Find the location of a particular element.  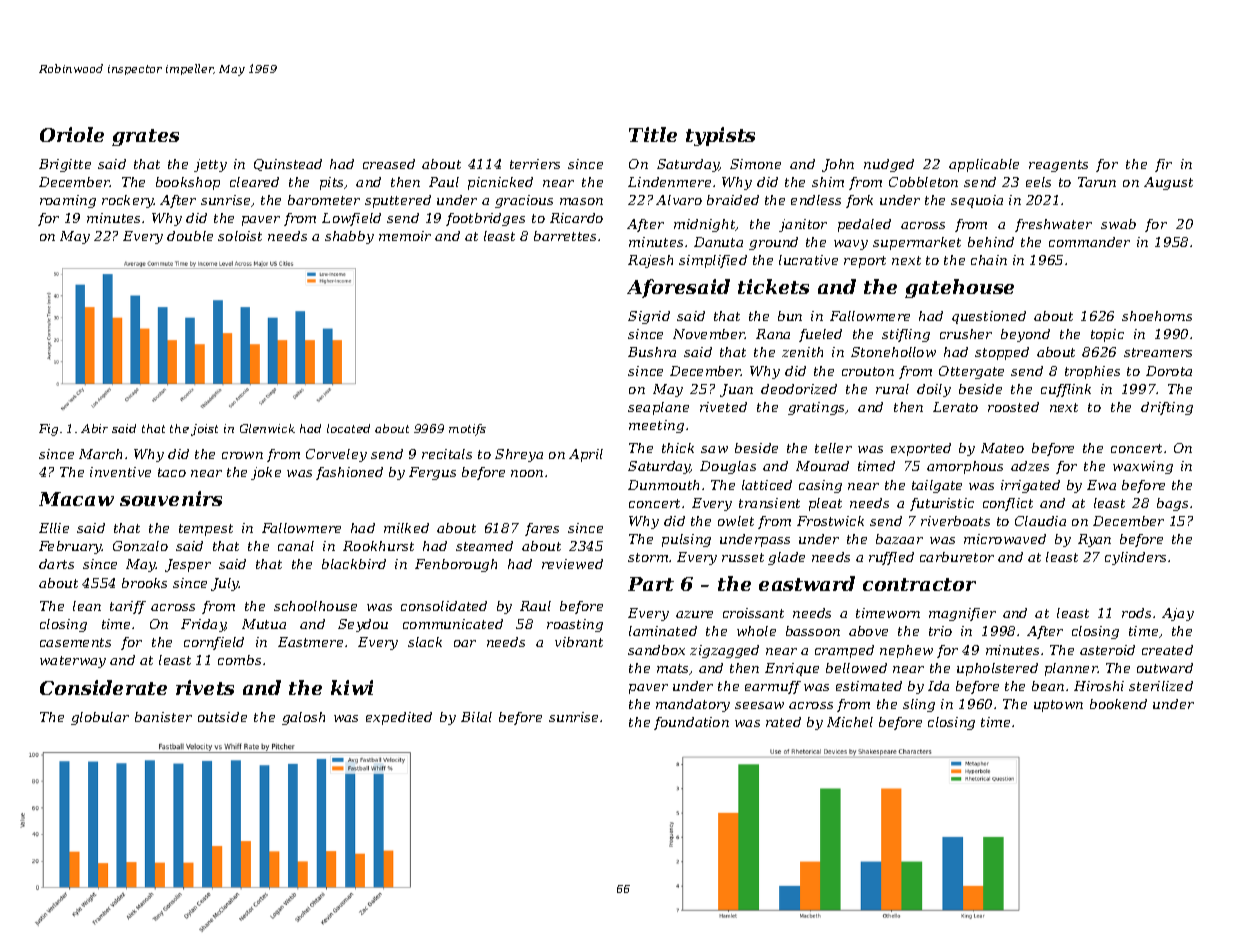

owlet is located at coordinates (736, 521).
